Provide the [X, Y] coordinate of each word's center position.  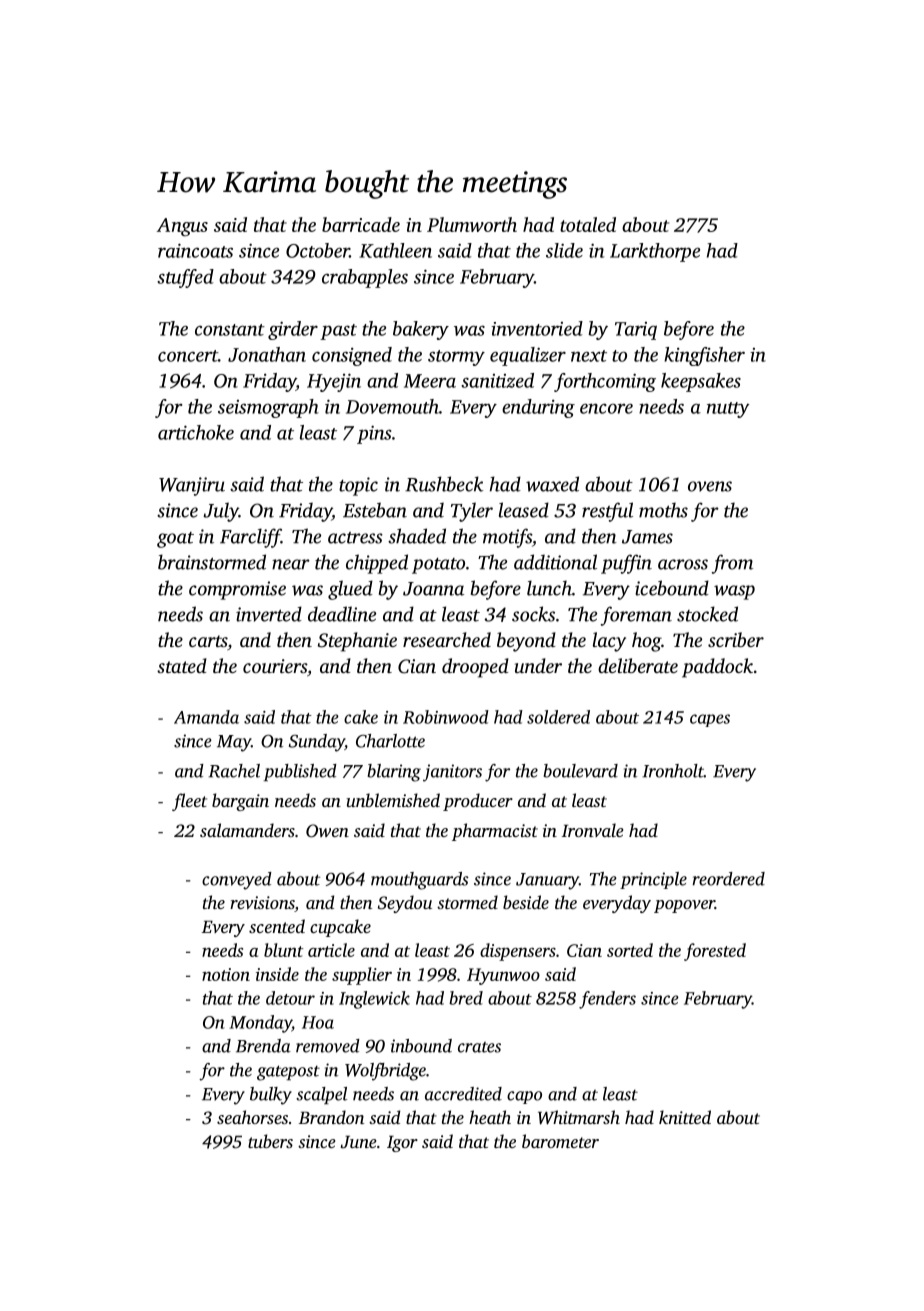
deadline [342, 614]
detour [290, 998]
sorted [630, 950]
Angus [182, 227]
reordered [728, 879]
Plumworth [472, 224]
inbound [421, 1046]
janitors [452, 773]
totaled [588, 224]
